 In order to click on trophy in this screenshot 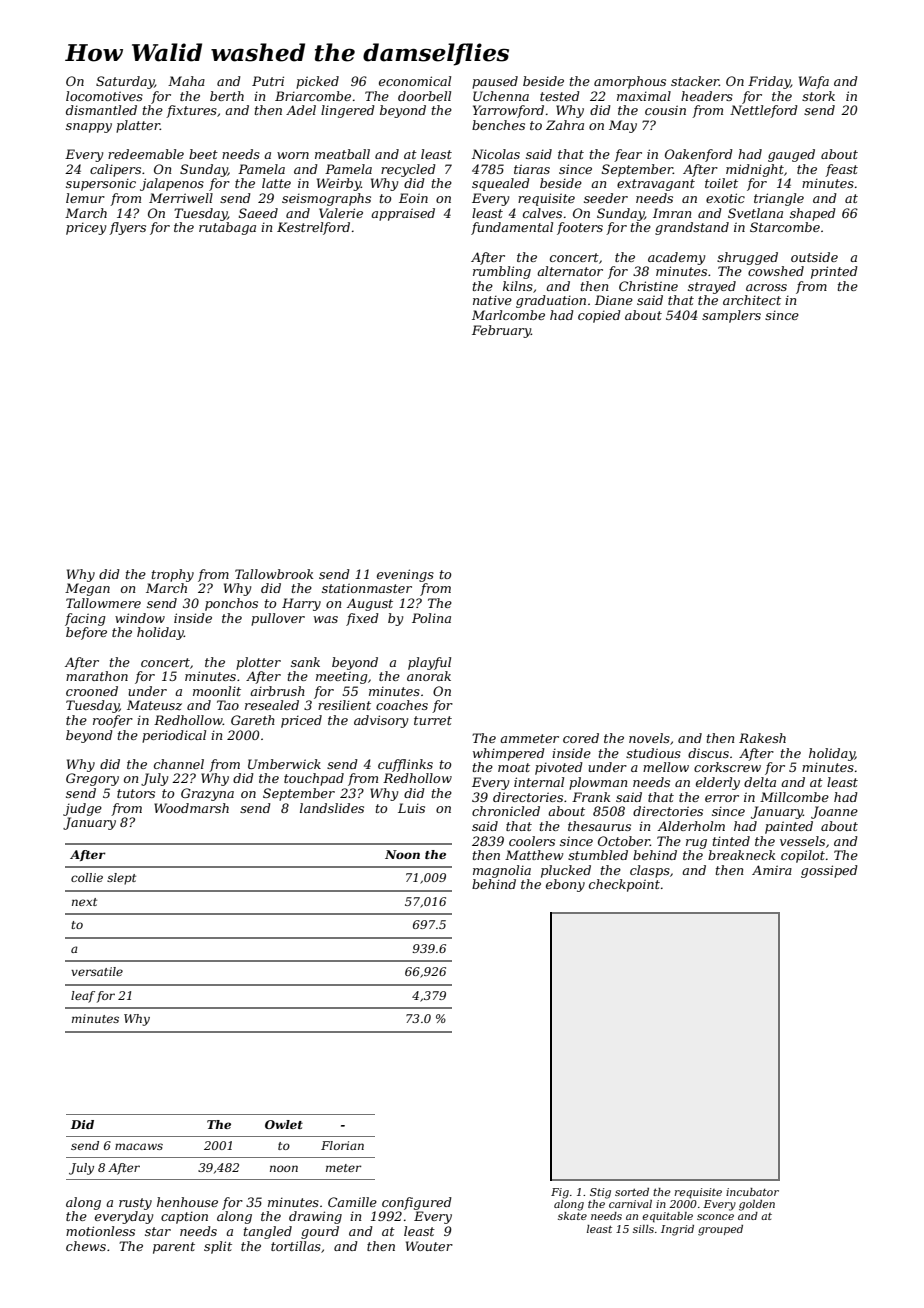, I will do `click(173, 575)`.
